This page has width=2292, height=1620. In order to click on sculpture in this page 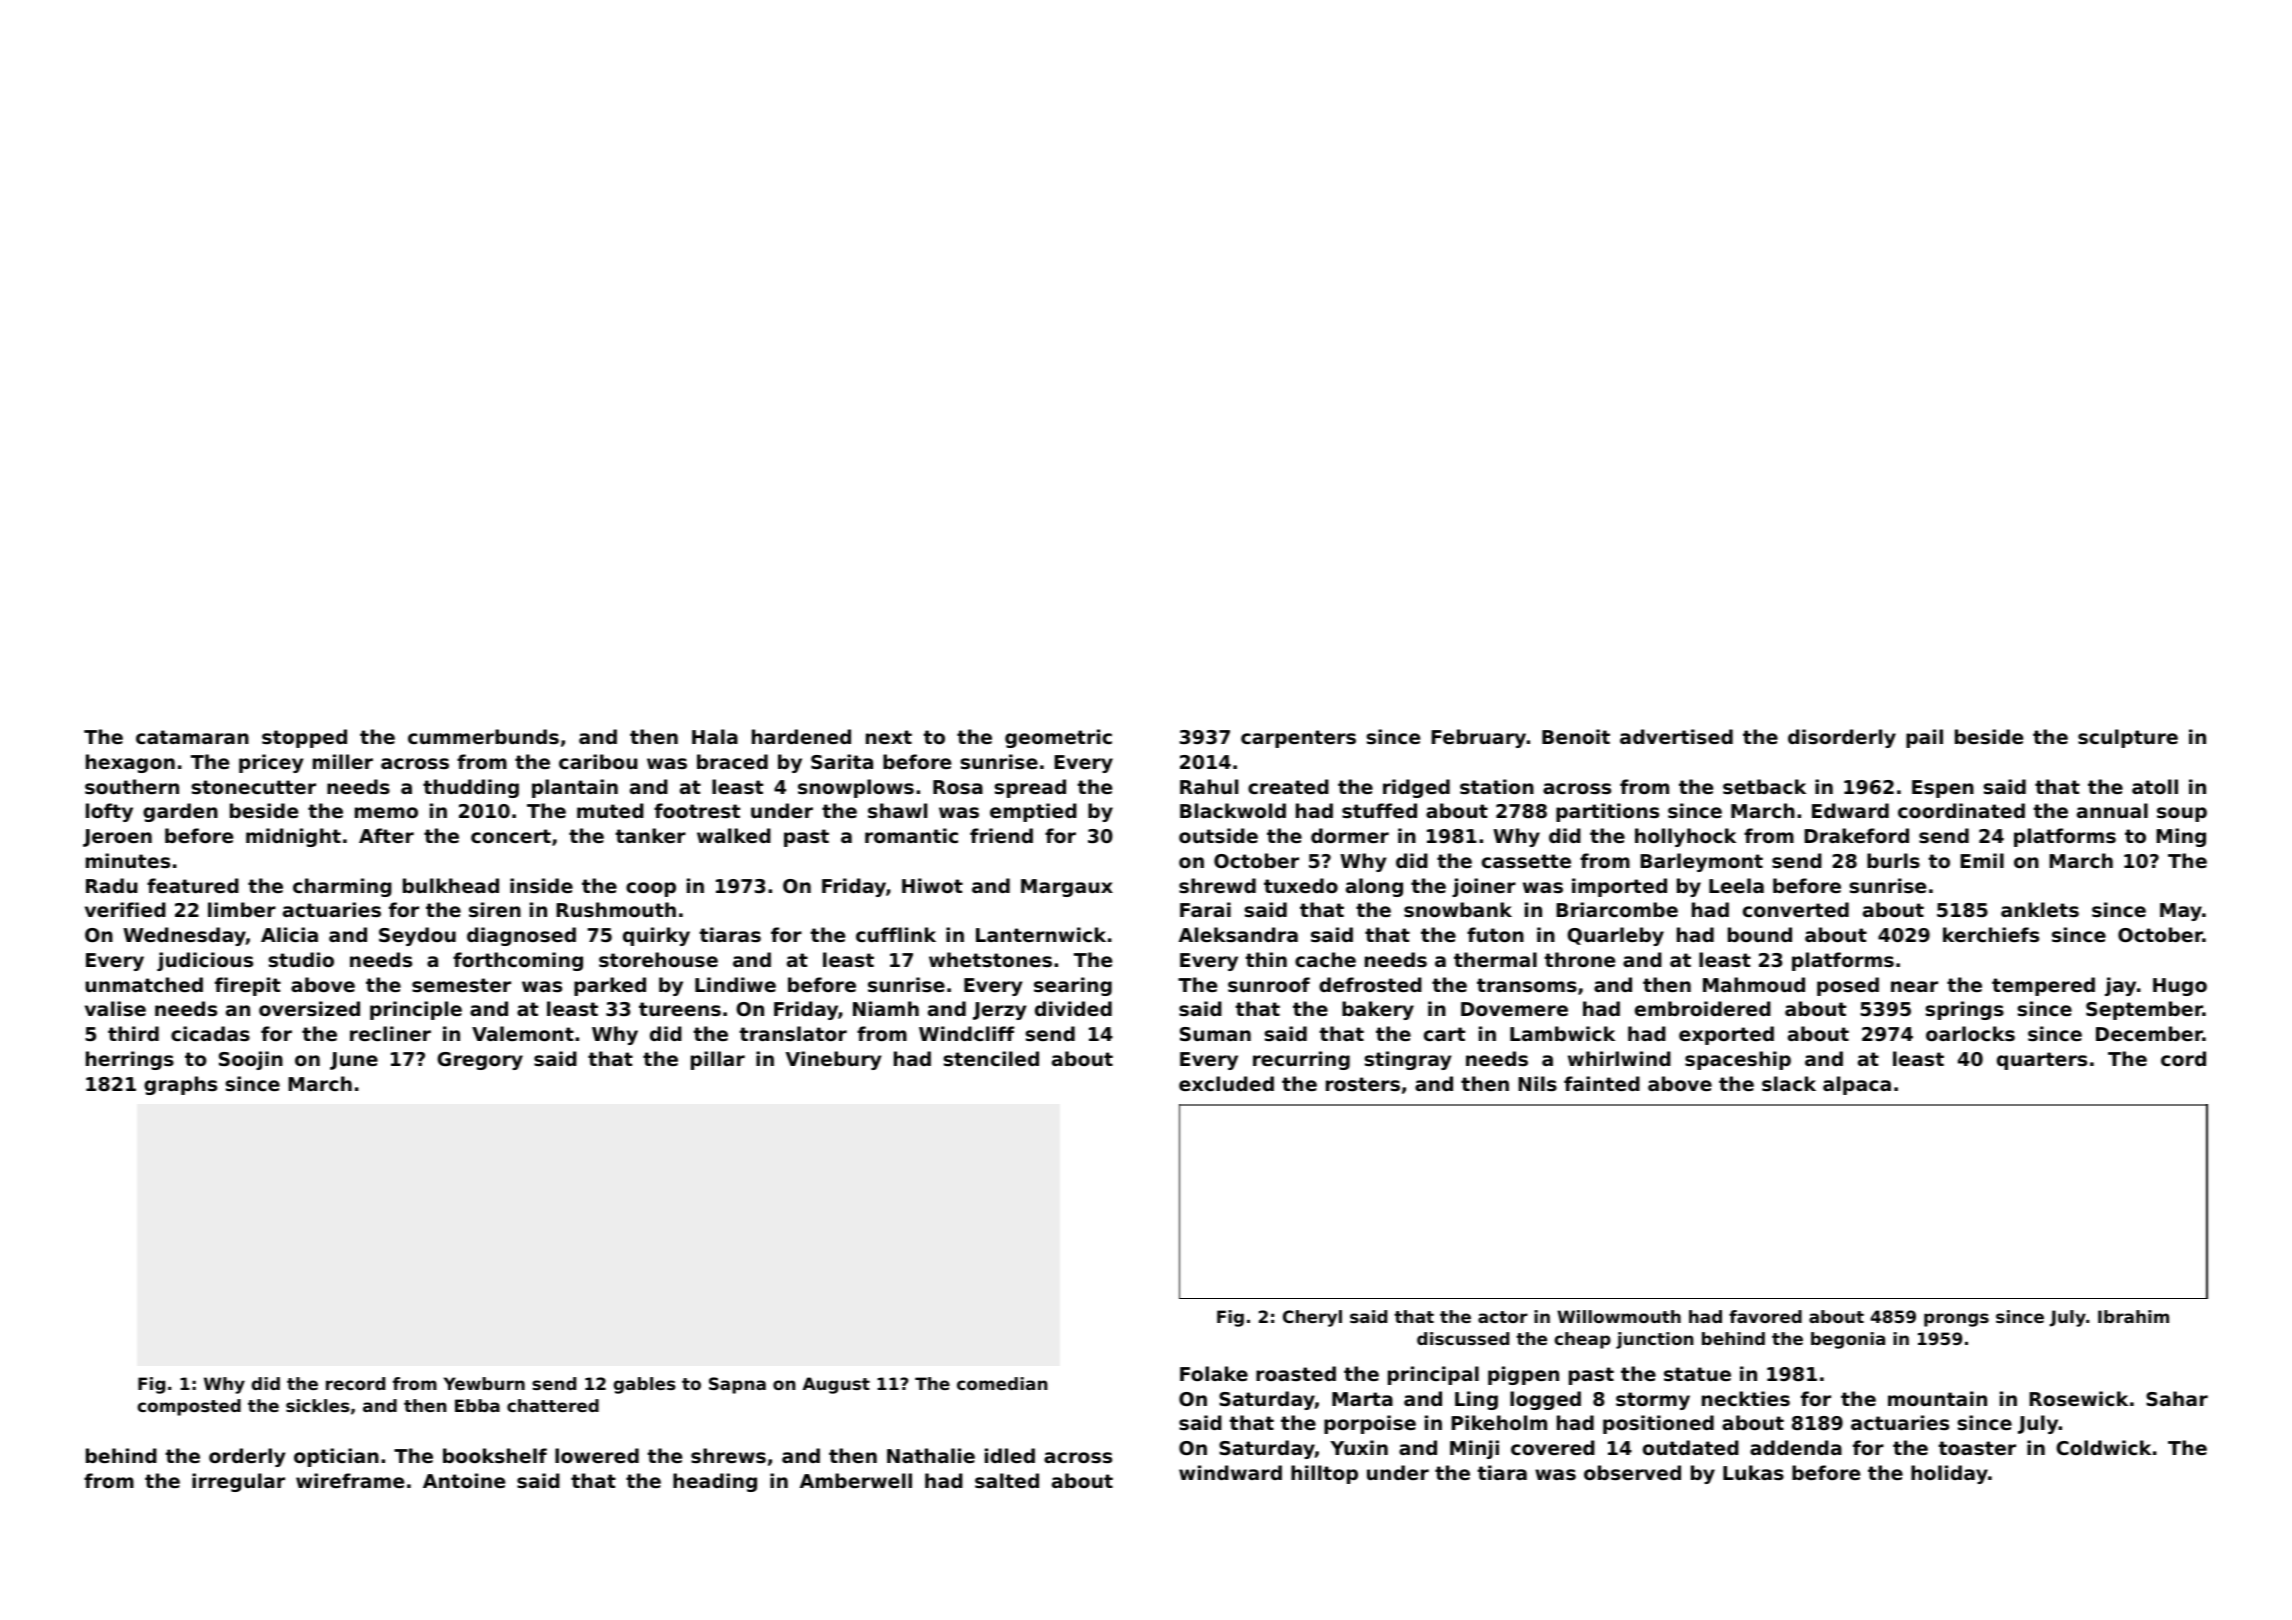, I will do `click(2128, 738)`.
